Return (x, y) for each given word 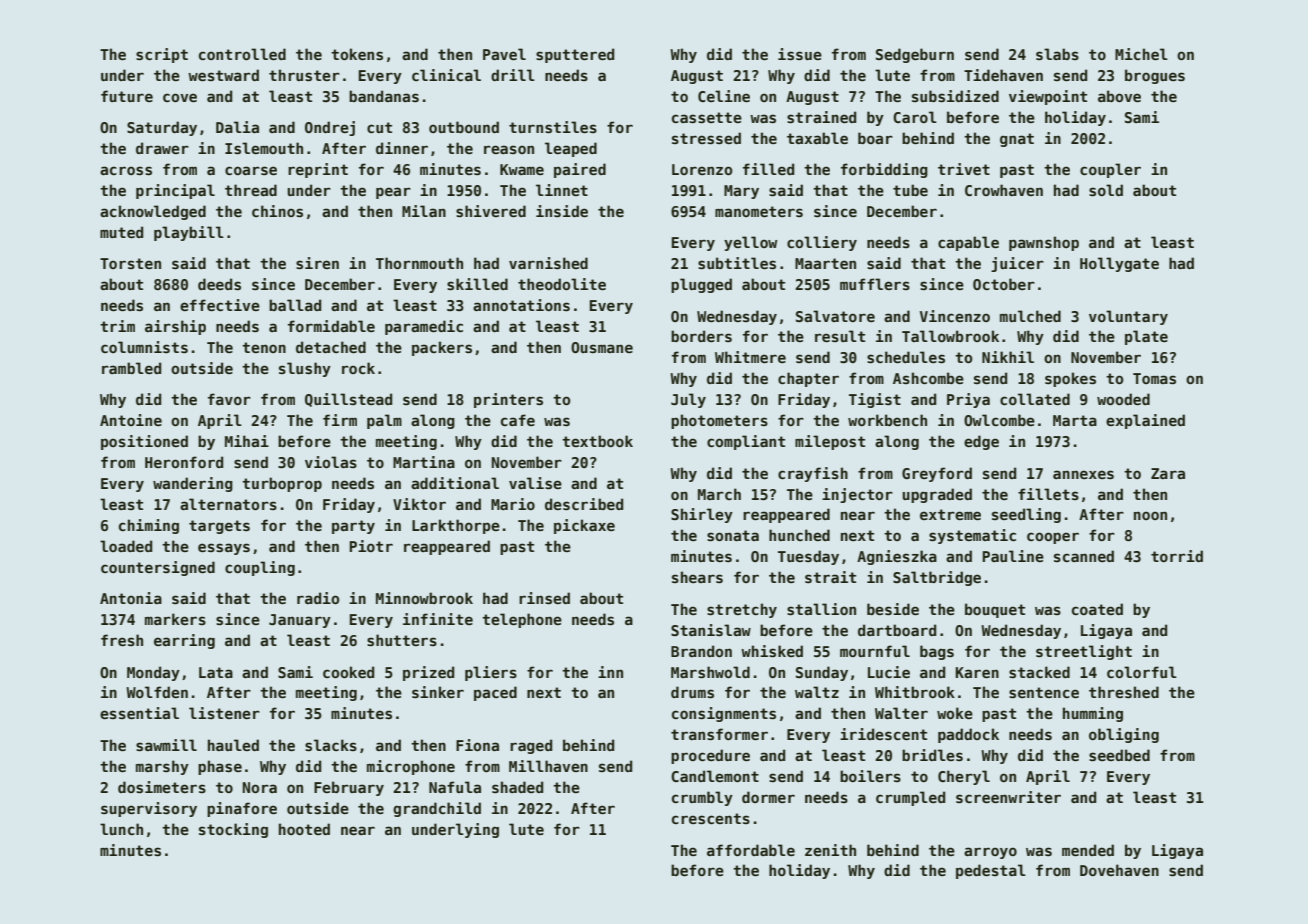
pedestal (991, 871)
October (1004, 284)
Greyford (937, 474)
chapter (808, 379)
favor (229, 399)
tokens (357, 54)
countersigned (158, 568)
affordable (751, 850)
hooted (304, 829)
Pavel (504, 54)
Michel (1141, 54)
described (584, 504)
